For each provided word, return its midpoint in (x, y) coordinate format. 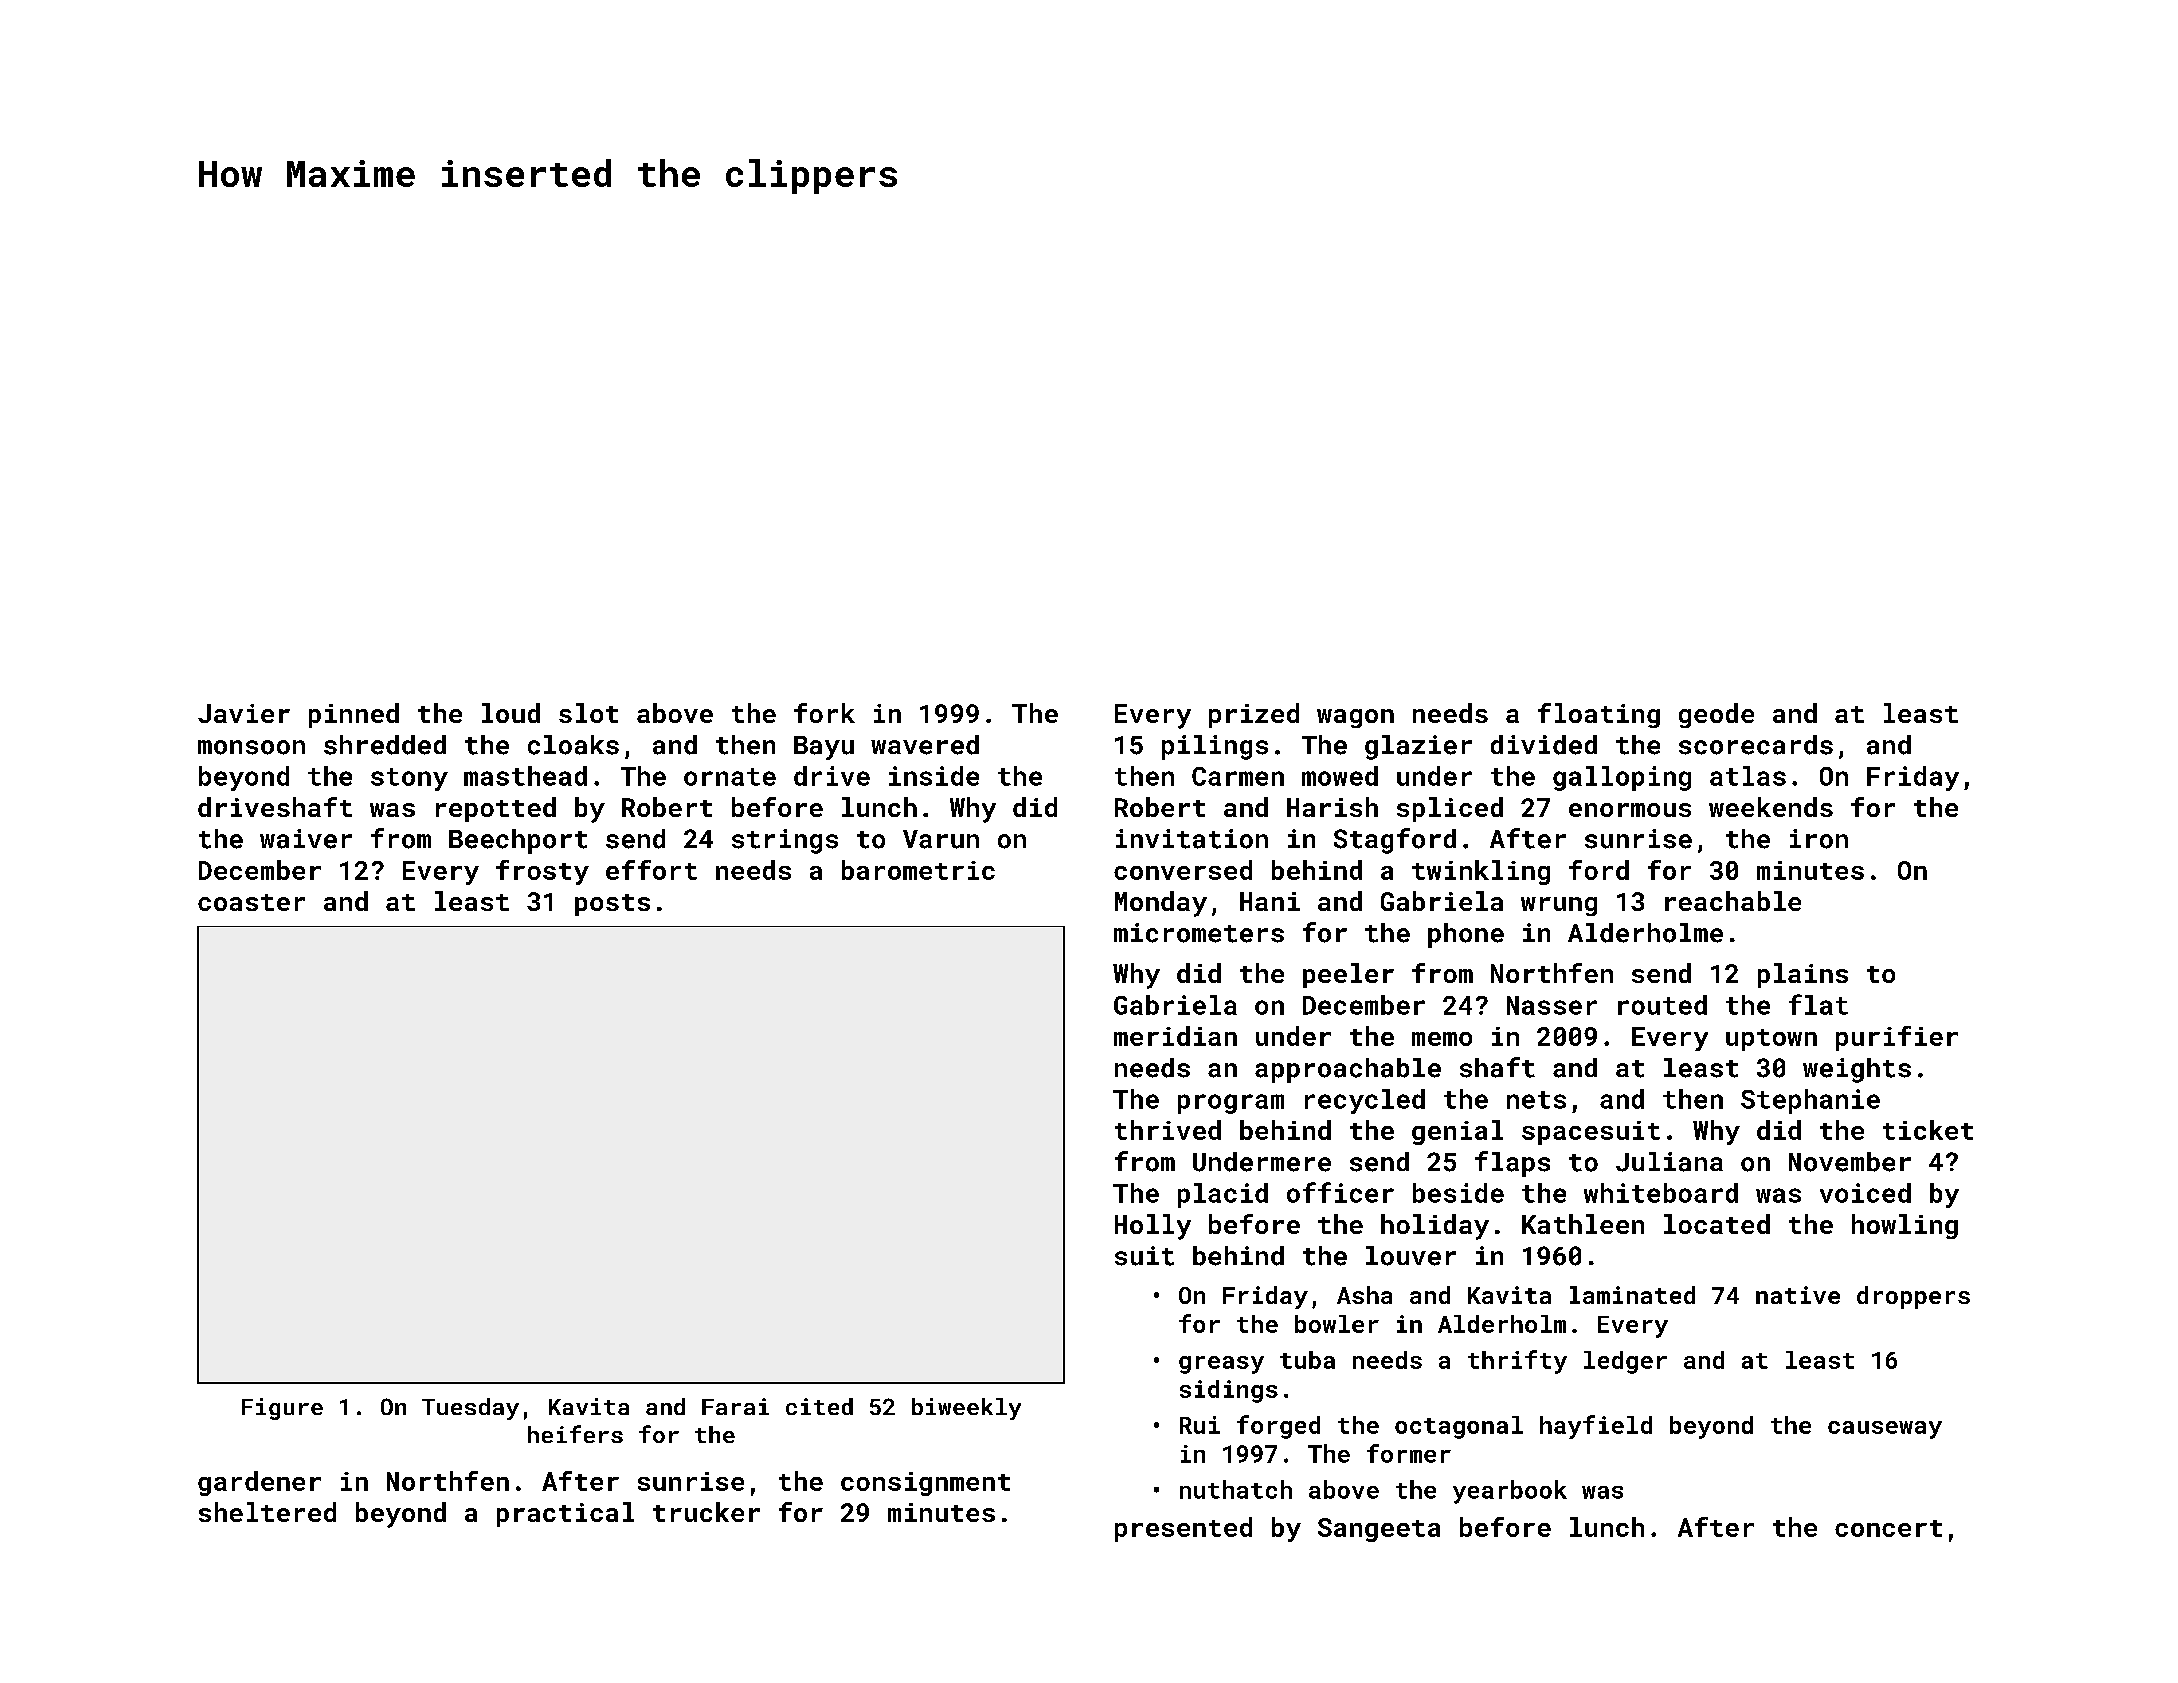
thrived (1168, 1130)
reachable (1733, 901)
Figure (282, 1409)
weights (1857, 1070)
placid (1223, 1195)
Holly (1153, 1227)
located (1717, 1224)
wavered (925, 745)
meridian (1175, 1036)
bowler (1337, 1324)
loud (511, 713)
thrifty (1517, 1362)
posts (612, 905)
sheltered (267, 1512)
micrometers (1199, 933)
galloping (1622, 778)
